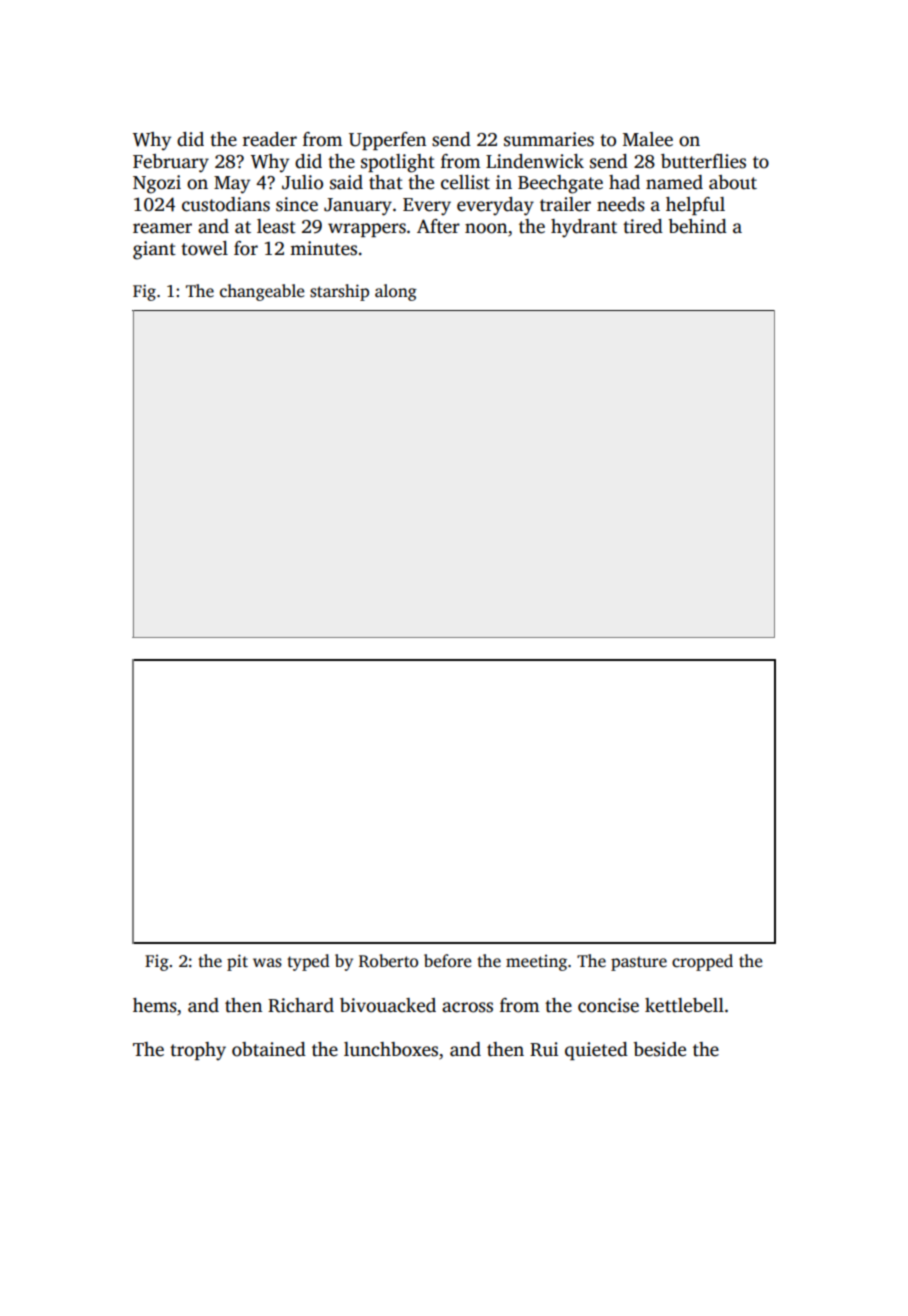 The height and width of the screenshot is (1316, 908). What do you see at coordinates (267, 963) in the screenshot?
I see `was` at bounding box center [267, 963].
